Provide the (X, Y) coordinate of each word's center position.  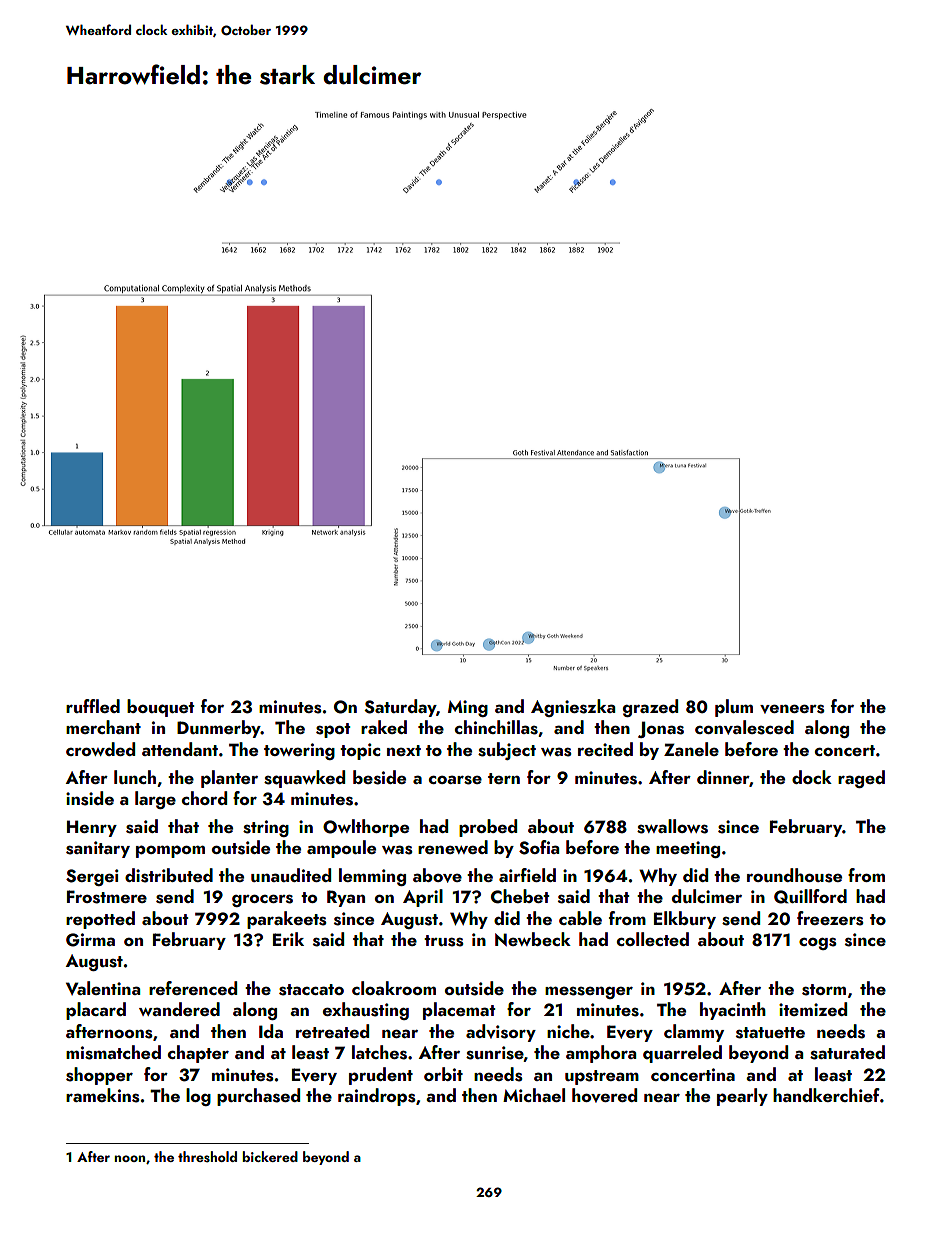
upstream (602, 1077)
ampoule (341, 849)
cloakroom (394, 988)
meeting (688, 849)
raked (384, 727)
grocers (262, 901)
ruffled (93, 706)
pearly (742, 1097)
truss (444, 941)
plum (734, 708)
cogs (818, 944)
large (155, 800)
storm (824, 990)
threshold (207, 1157)
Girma (90, 940)
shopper (99, 1076)
